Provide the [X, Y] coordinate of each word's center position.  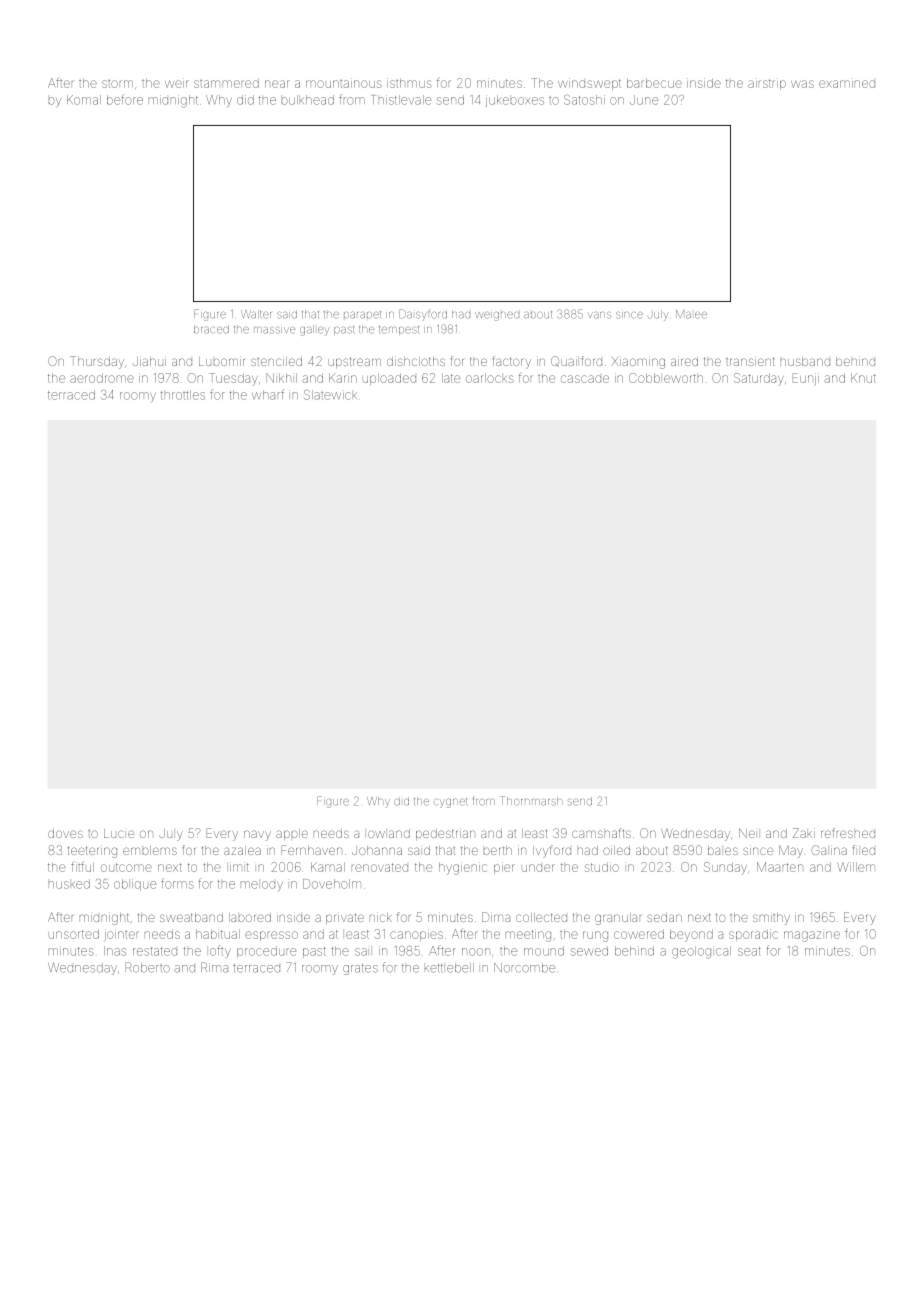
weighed [497, 316]
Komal [84, 100]
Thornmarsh [531, 801]
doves [65, 833]
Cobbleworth [666, 378]
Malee [691, 314]
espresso [271, 936]
